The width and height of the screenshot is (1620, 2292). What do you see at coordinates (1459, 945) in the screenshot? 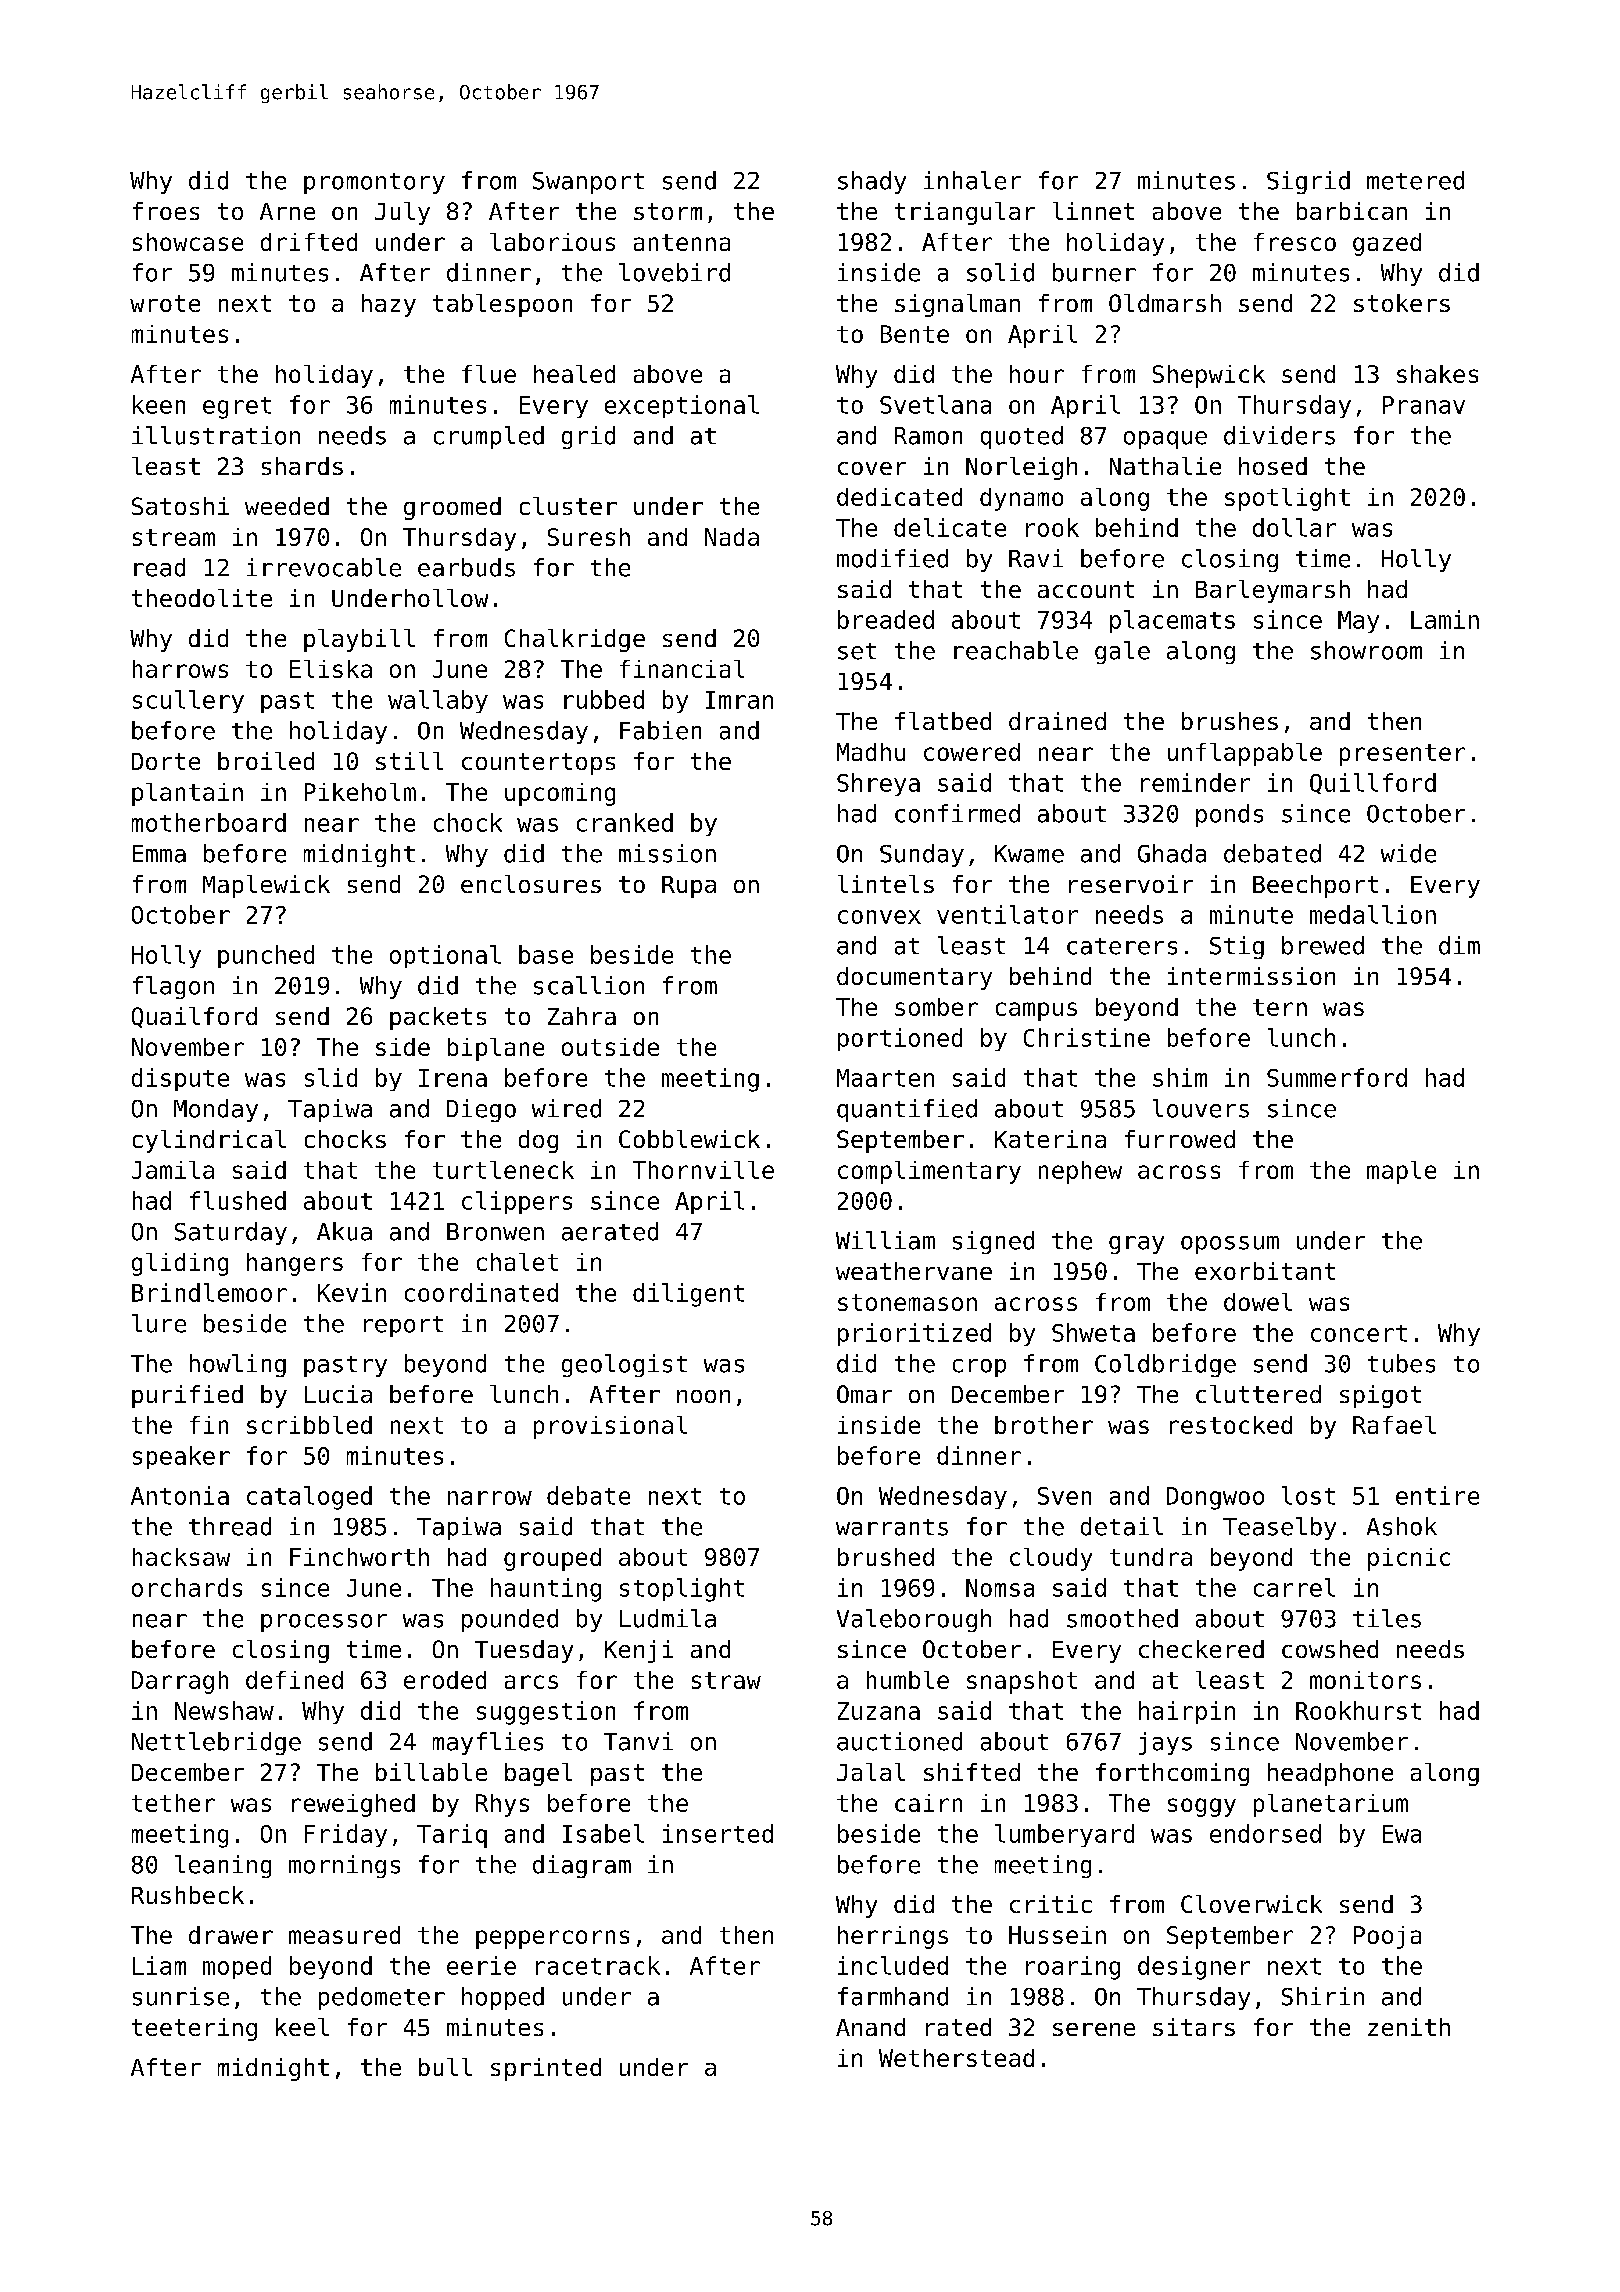
I see `dim` at bounding box center [1459, 945].
